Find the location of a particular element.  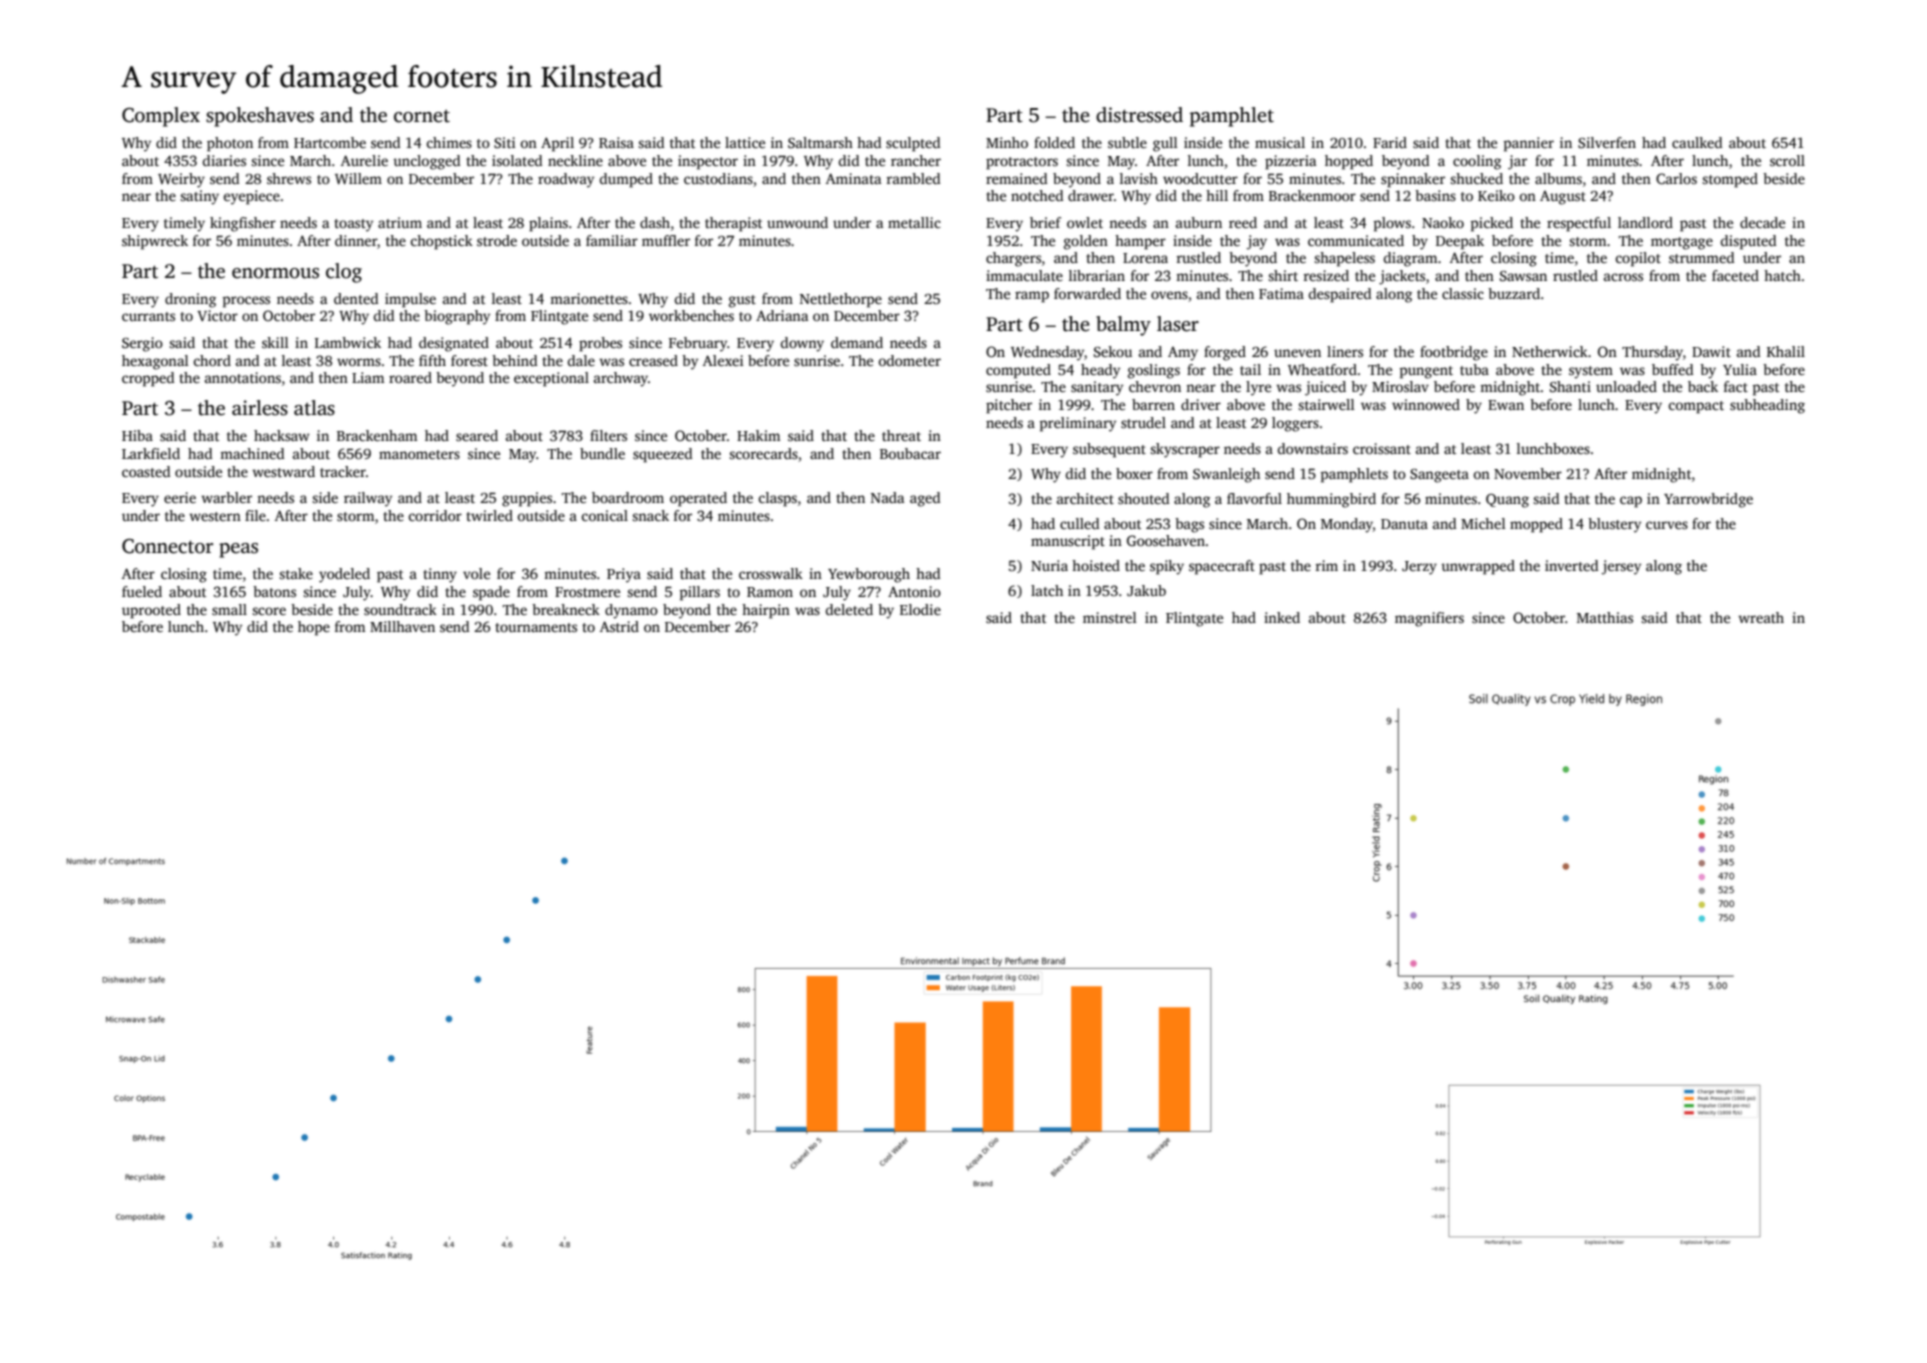

hacksaw is located at coordinates (282, 435).
